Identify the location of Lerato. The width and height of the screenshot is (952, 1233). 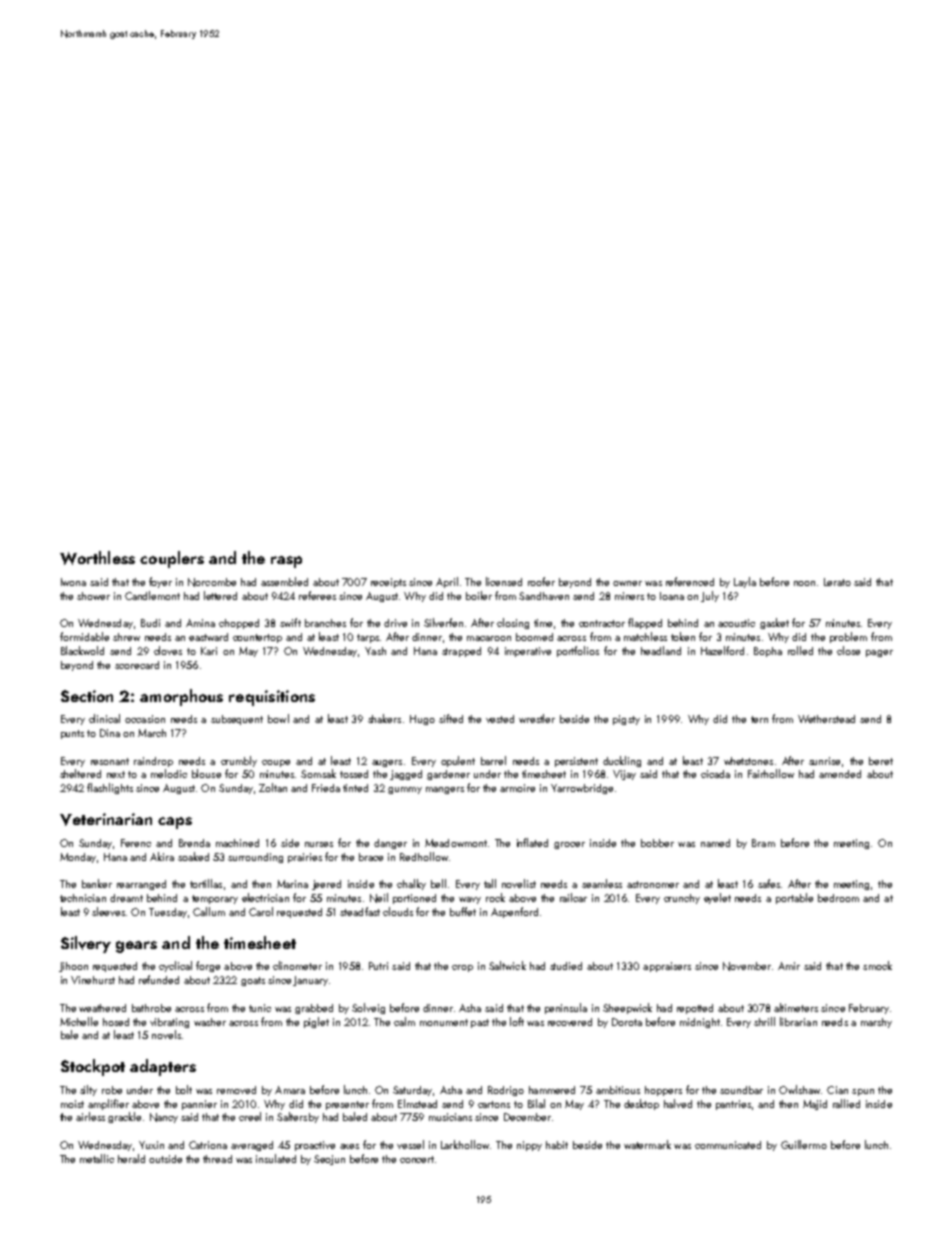
(837, 582).
